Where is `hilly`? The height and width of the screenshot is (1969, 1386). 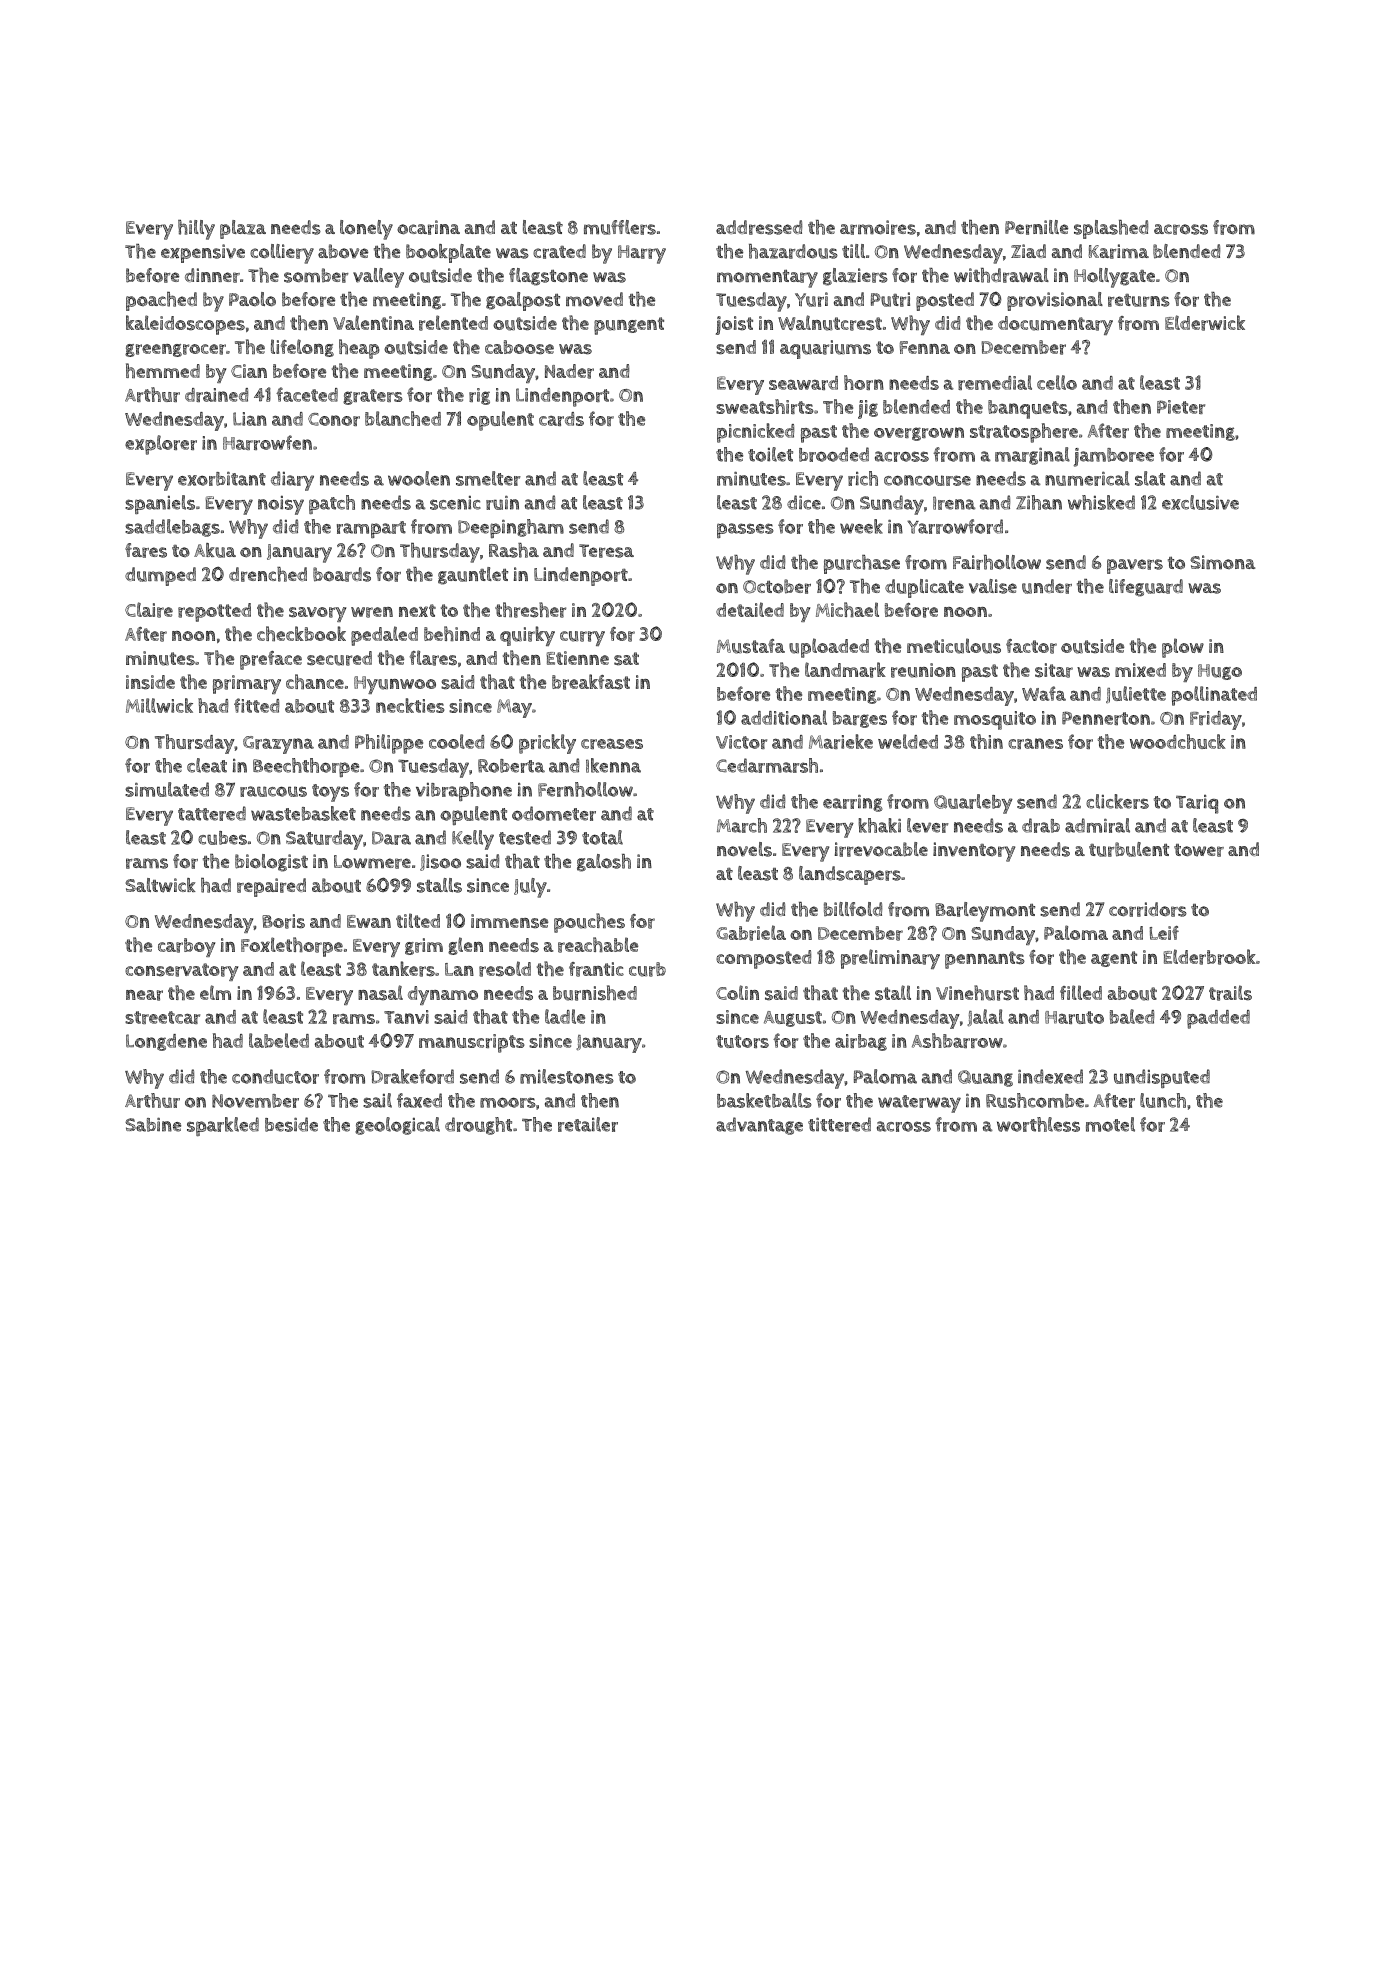 hilly is located at coordinates (196, 230).
